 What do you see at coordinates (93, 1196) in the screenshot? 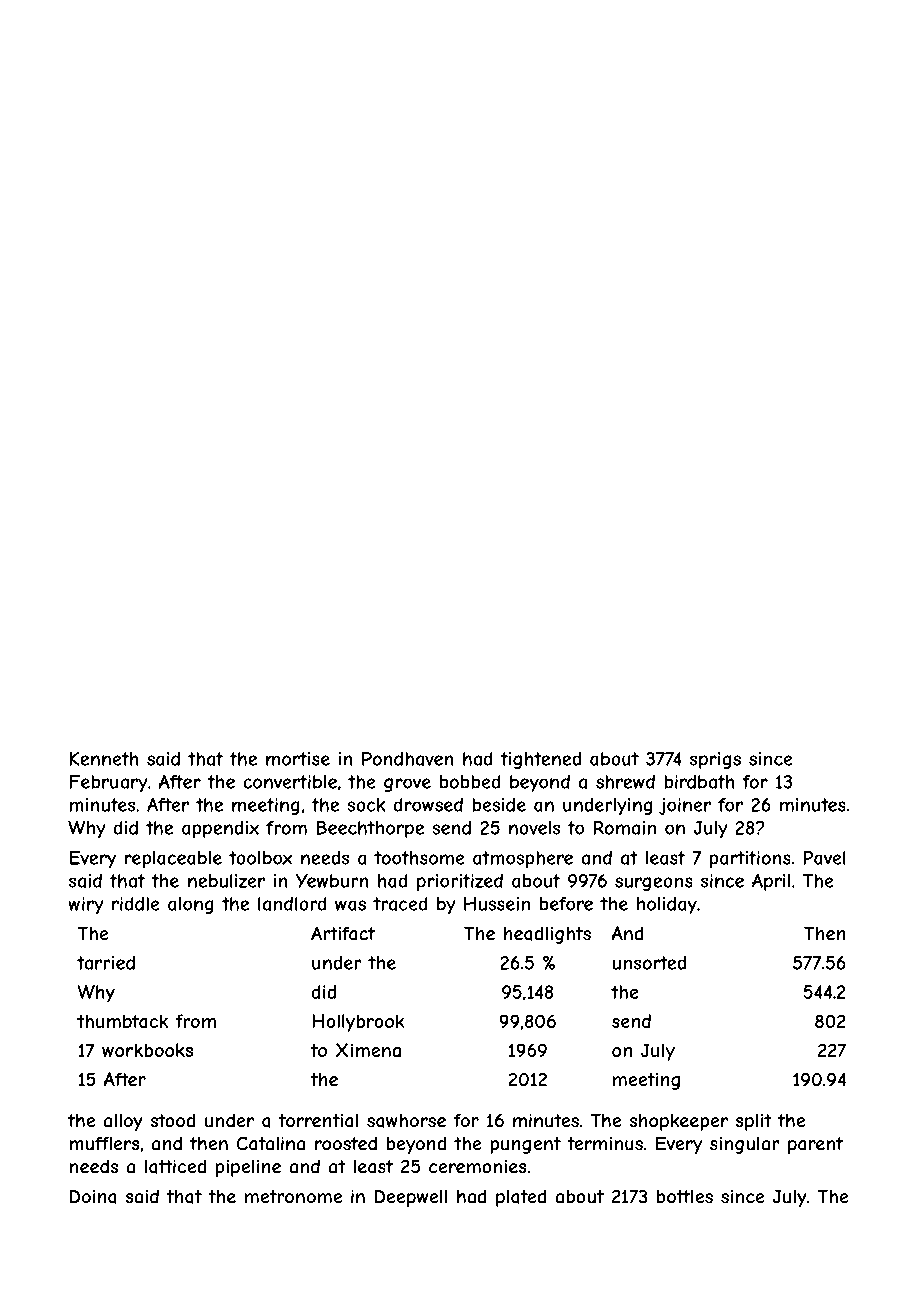
I see `Doina` at bounding box center [93, 1196].
